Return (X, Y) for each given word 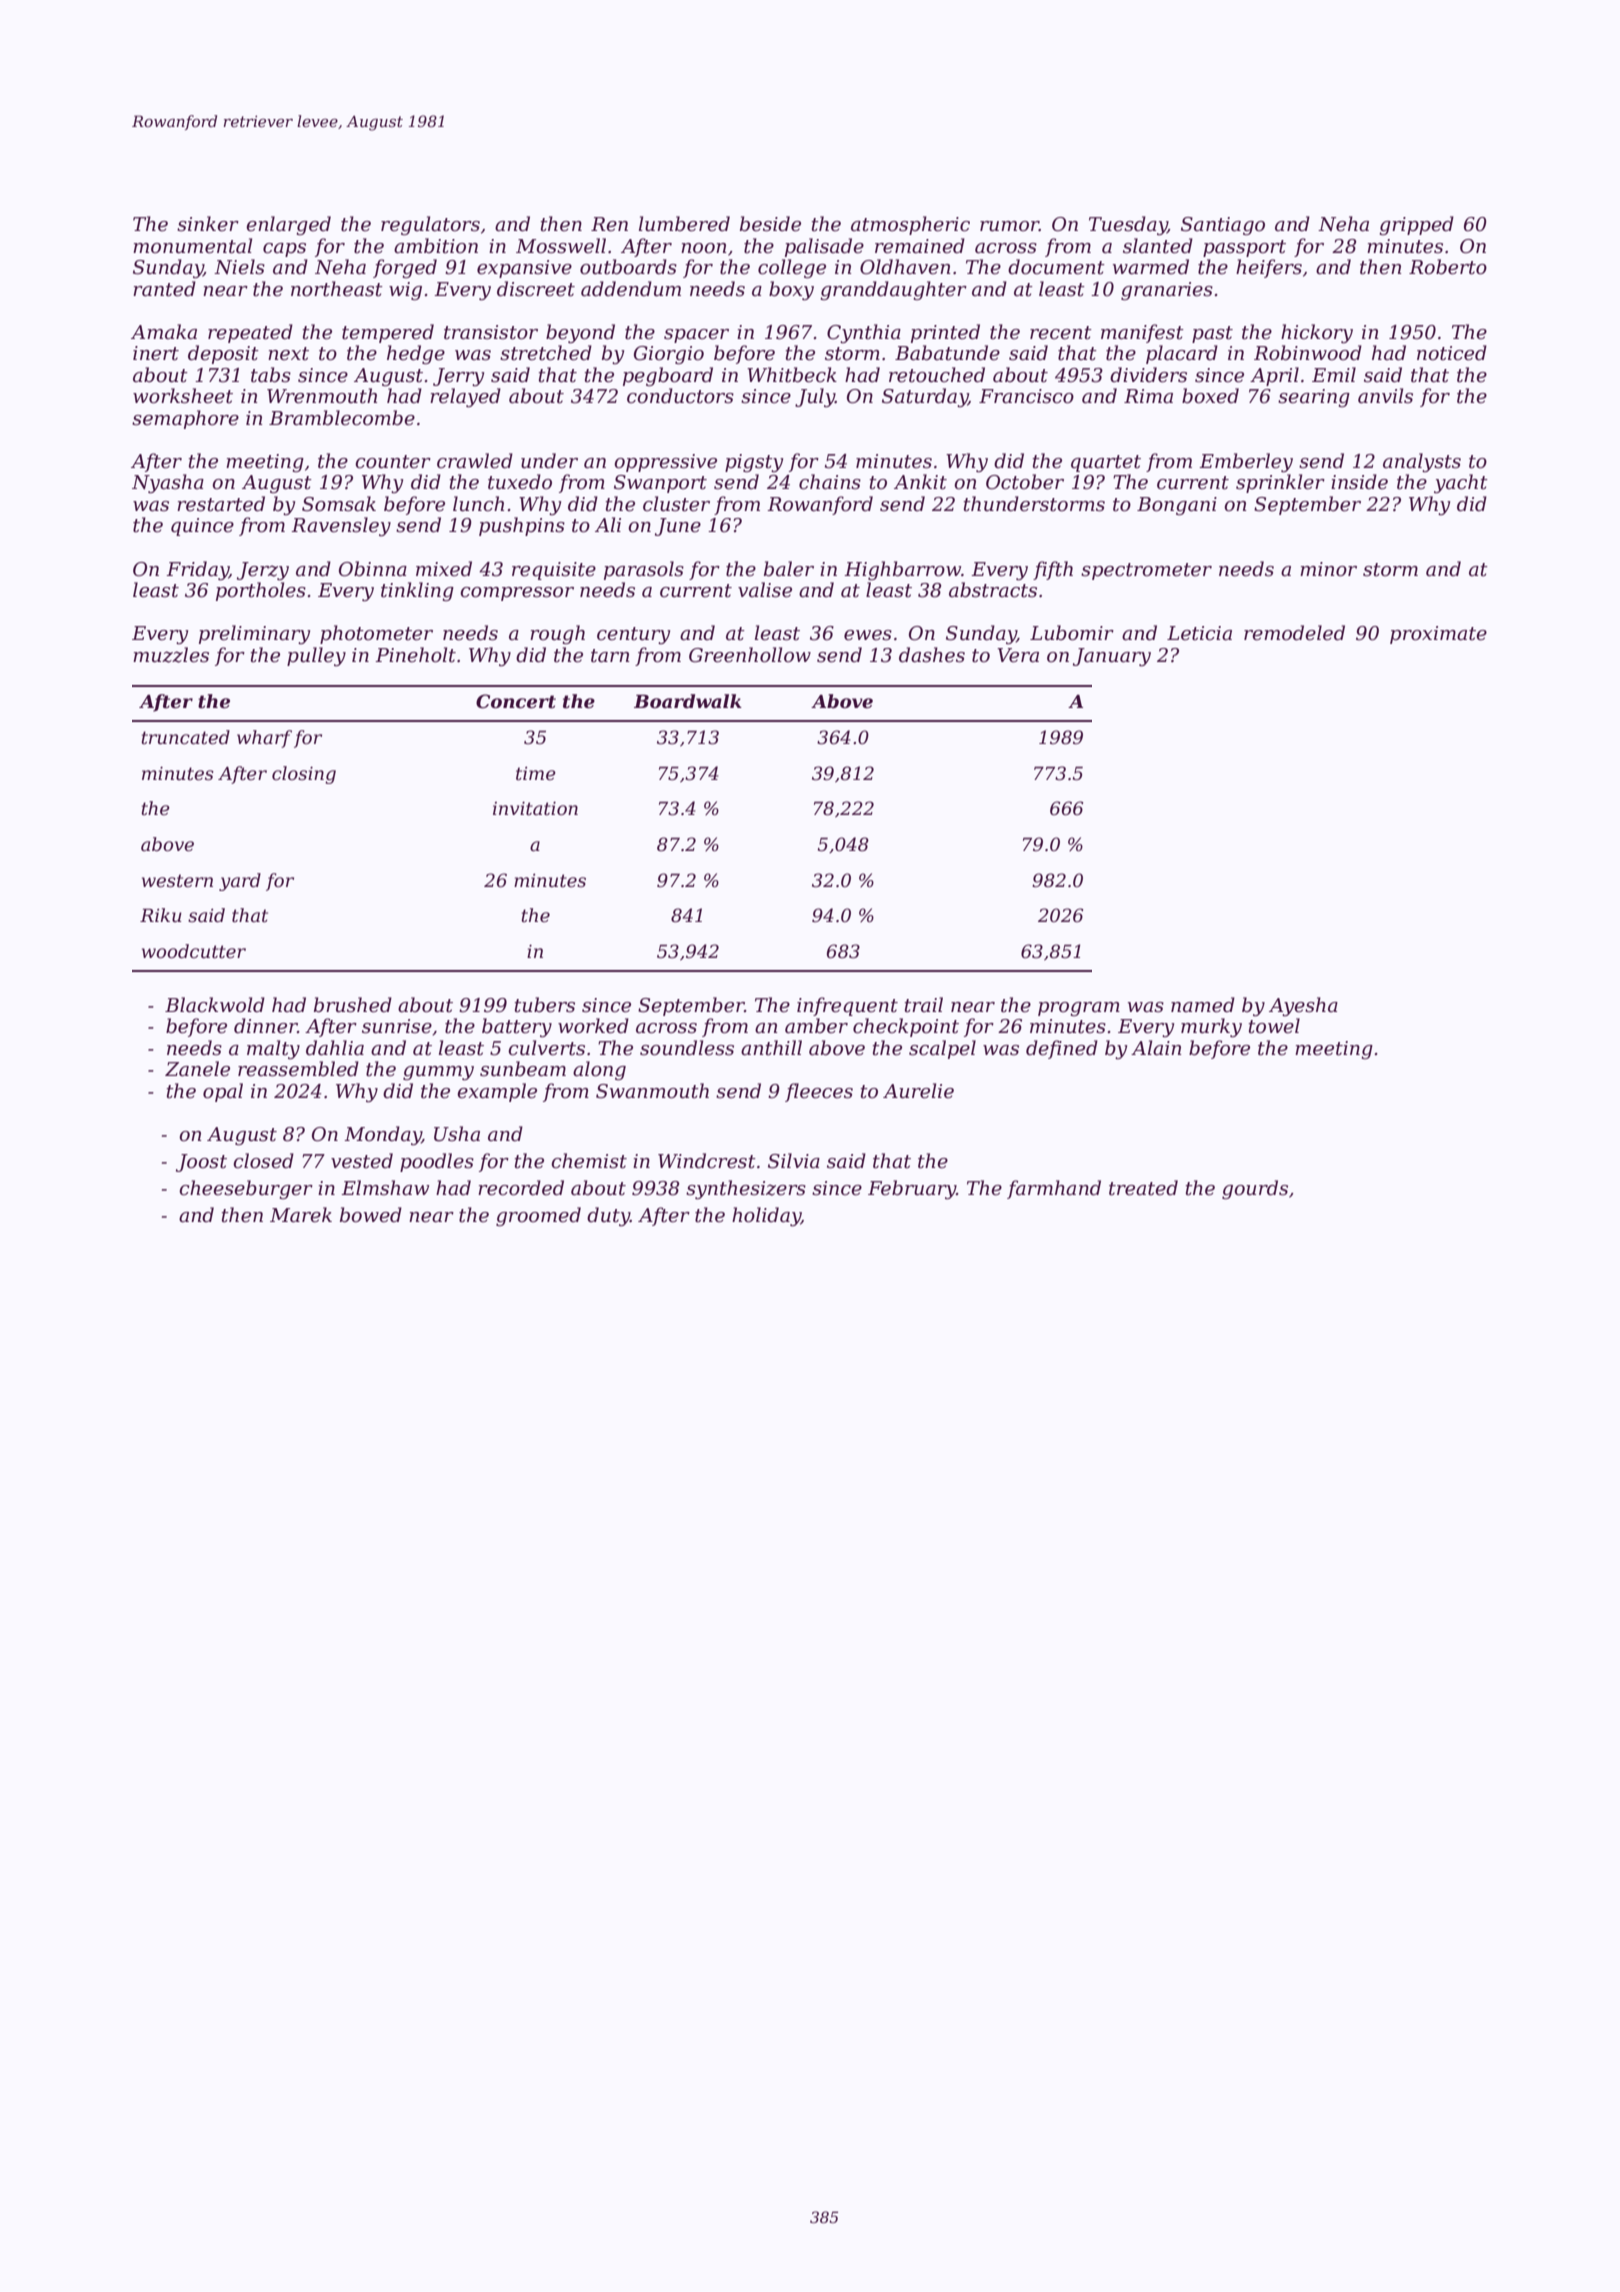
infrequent (847, 1006)
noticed (1452, 353)
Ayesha (1303, 1007)
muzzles (171, 655)
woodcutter (194, 951)
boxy (791, 291)
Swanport (660, 484)
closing (304, 775)
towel (1274, 1026)
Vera (1018, 655)
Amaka (164, 332)
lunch (478, 504)
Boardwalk (688, 701)
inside (1359, 482)
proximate (1438, 635)
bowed (371, 1215)
